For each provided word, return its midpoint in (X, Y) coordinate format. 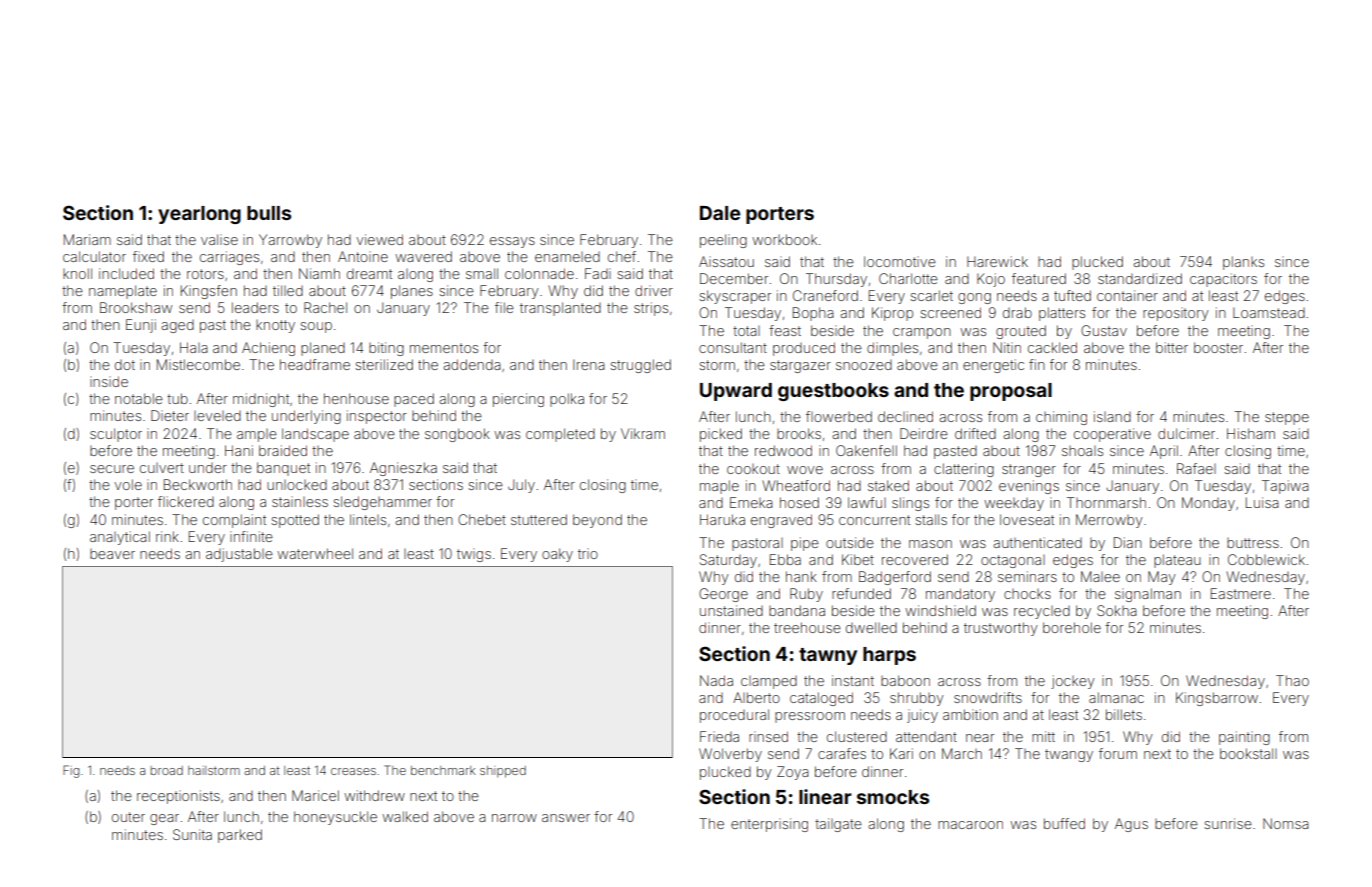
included (126, 273)
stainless (300, 501)
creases (353, 771)
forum (1118, 753)
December (734, 278)
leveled (217, 416)
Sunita (192, 834)
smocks (893, 797)
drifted (975, 433)
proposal (1011, 392)
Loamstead (1269, 312)
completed (560, 435)
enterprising (769, 825)
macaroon (970, 825)
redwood (783, 450)
